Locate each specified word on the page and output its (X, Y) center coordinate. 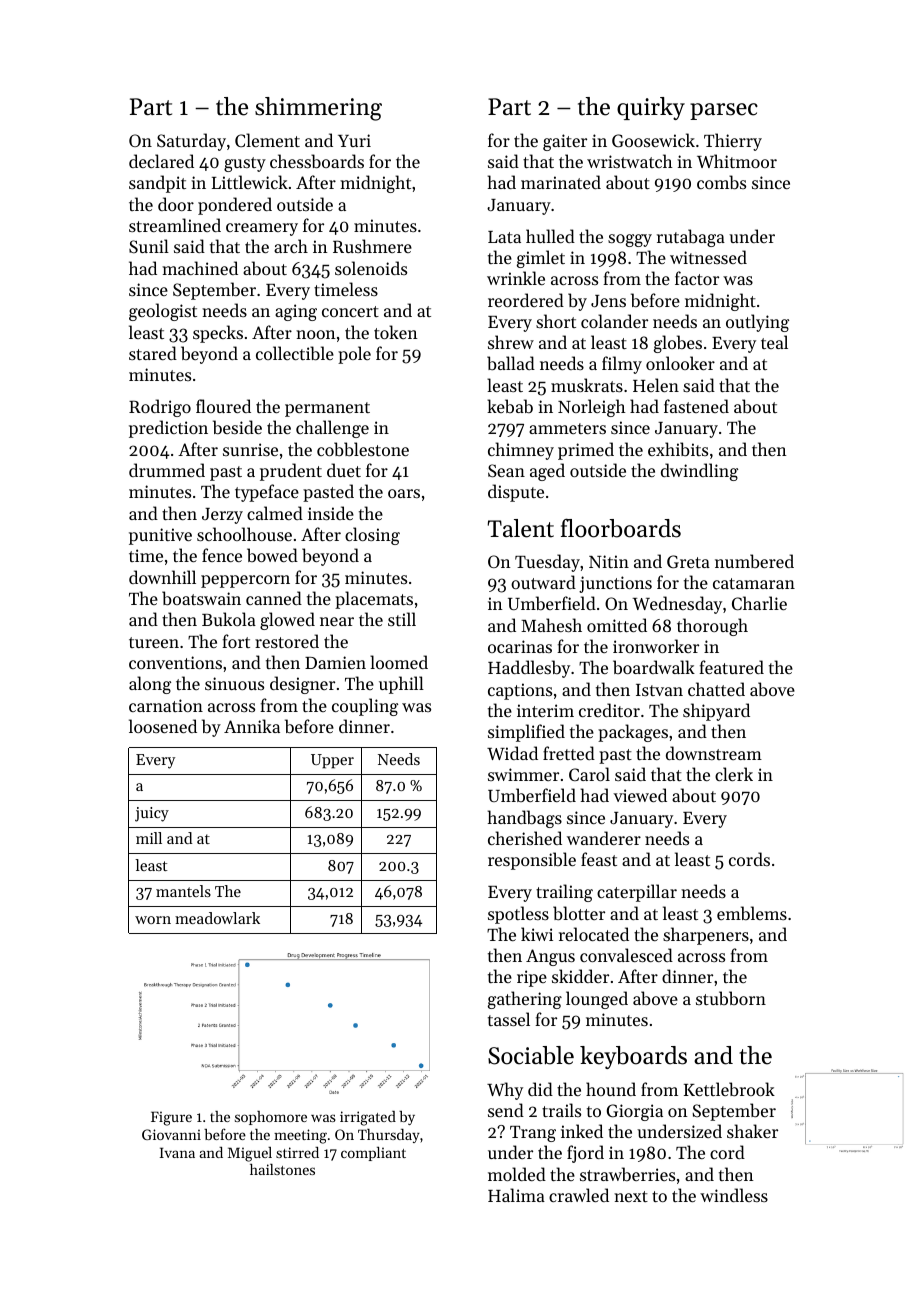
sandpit (157, 184)
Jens (608, 301)
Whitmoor (737, 161)
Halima (516, 1195)
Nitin (609, 561)
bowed (272, 555)
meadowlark (217, 918)
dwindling (699, 472)
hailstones (282, 1169)
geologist (163, 312)
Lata (504, 237)
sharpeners (706, 936)
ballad (511, 363)
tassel (509, 1019)
